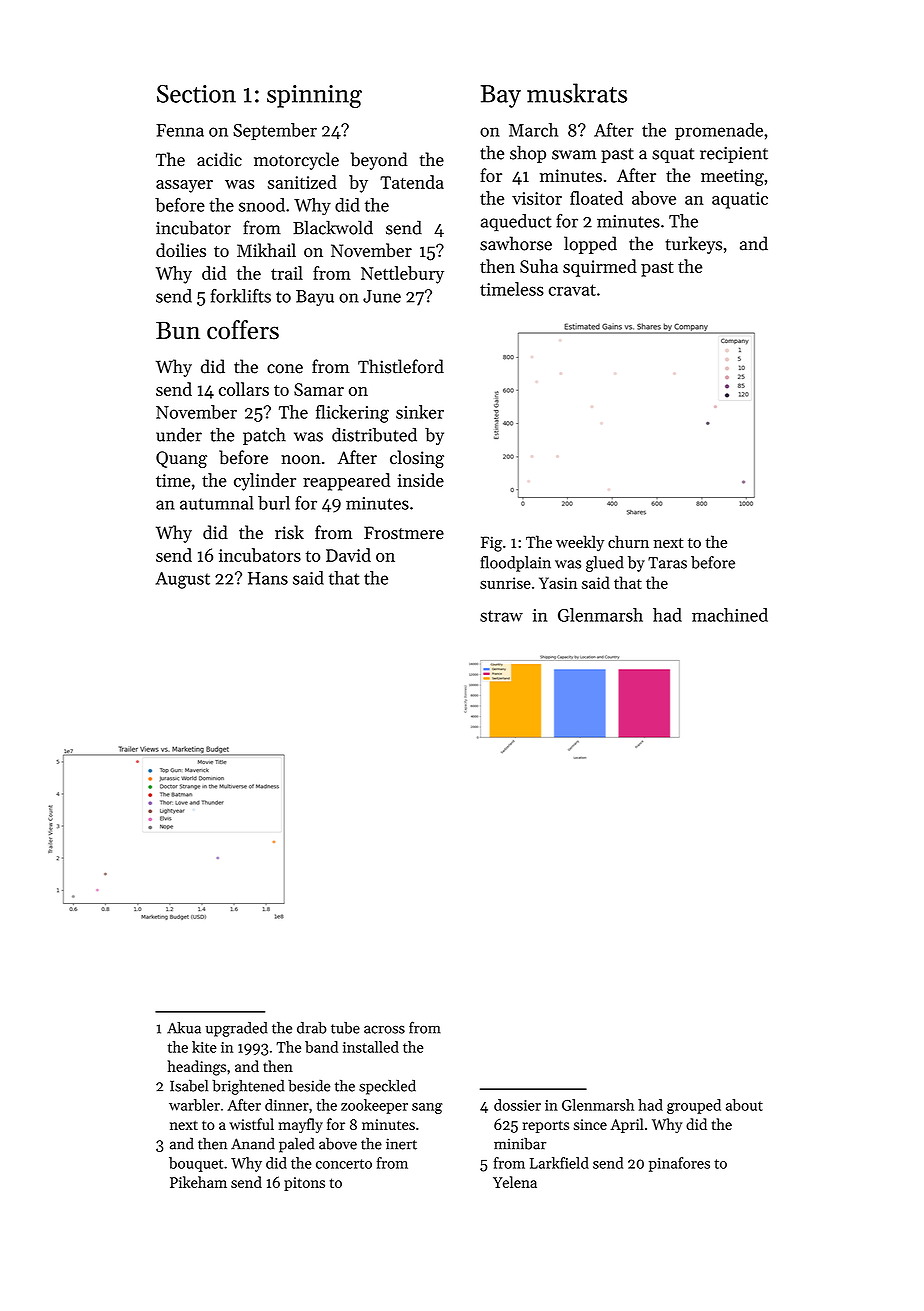 The width and height of the document is (924, 1311). Describe the element at coordinates (515, 1182) in the document. I see `Yelena` at that location.
